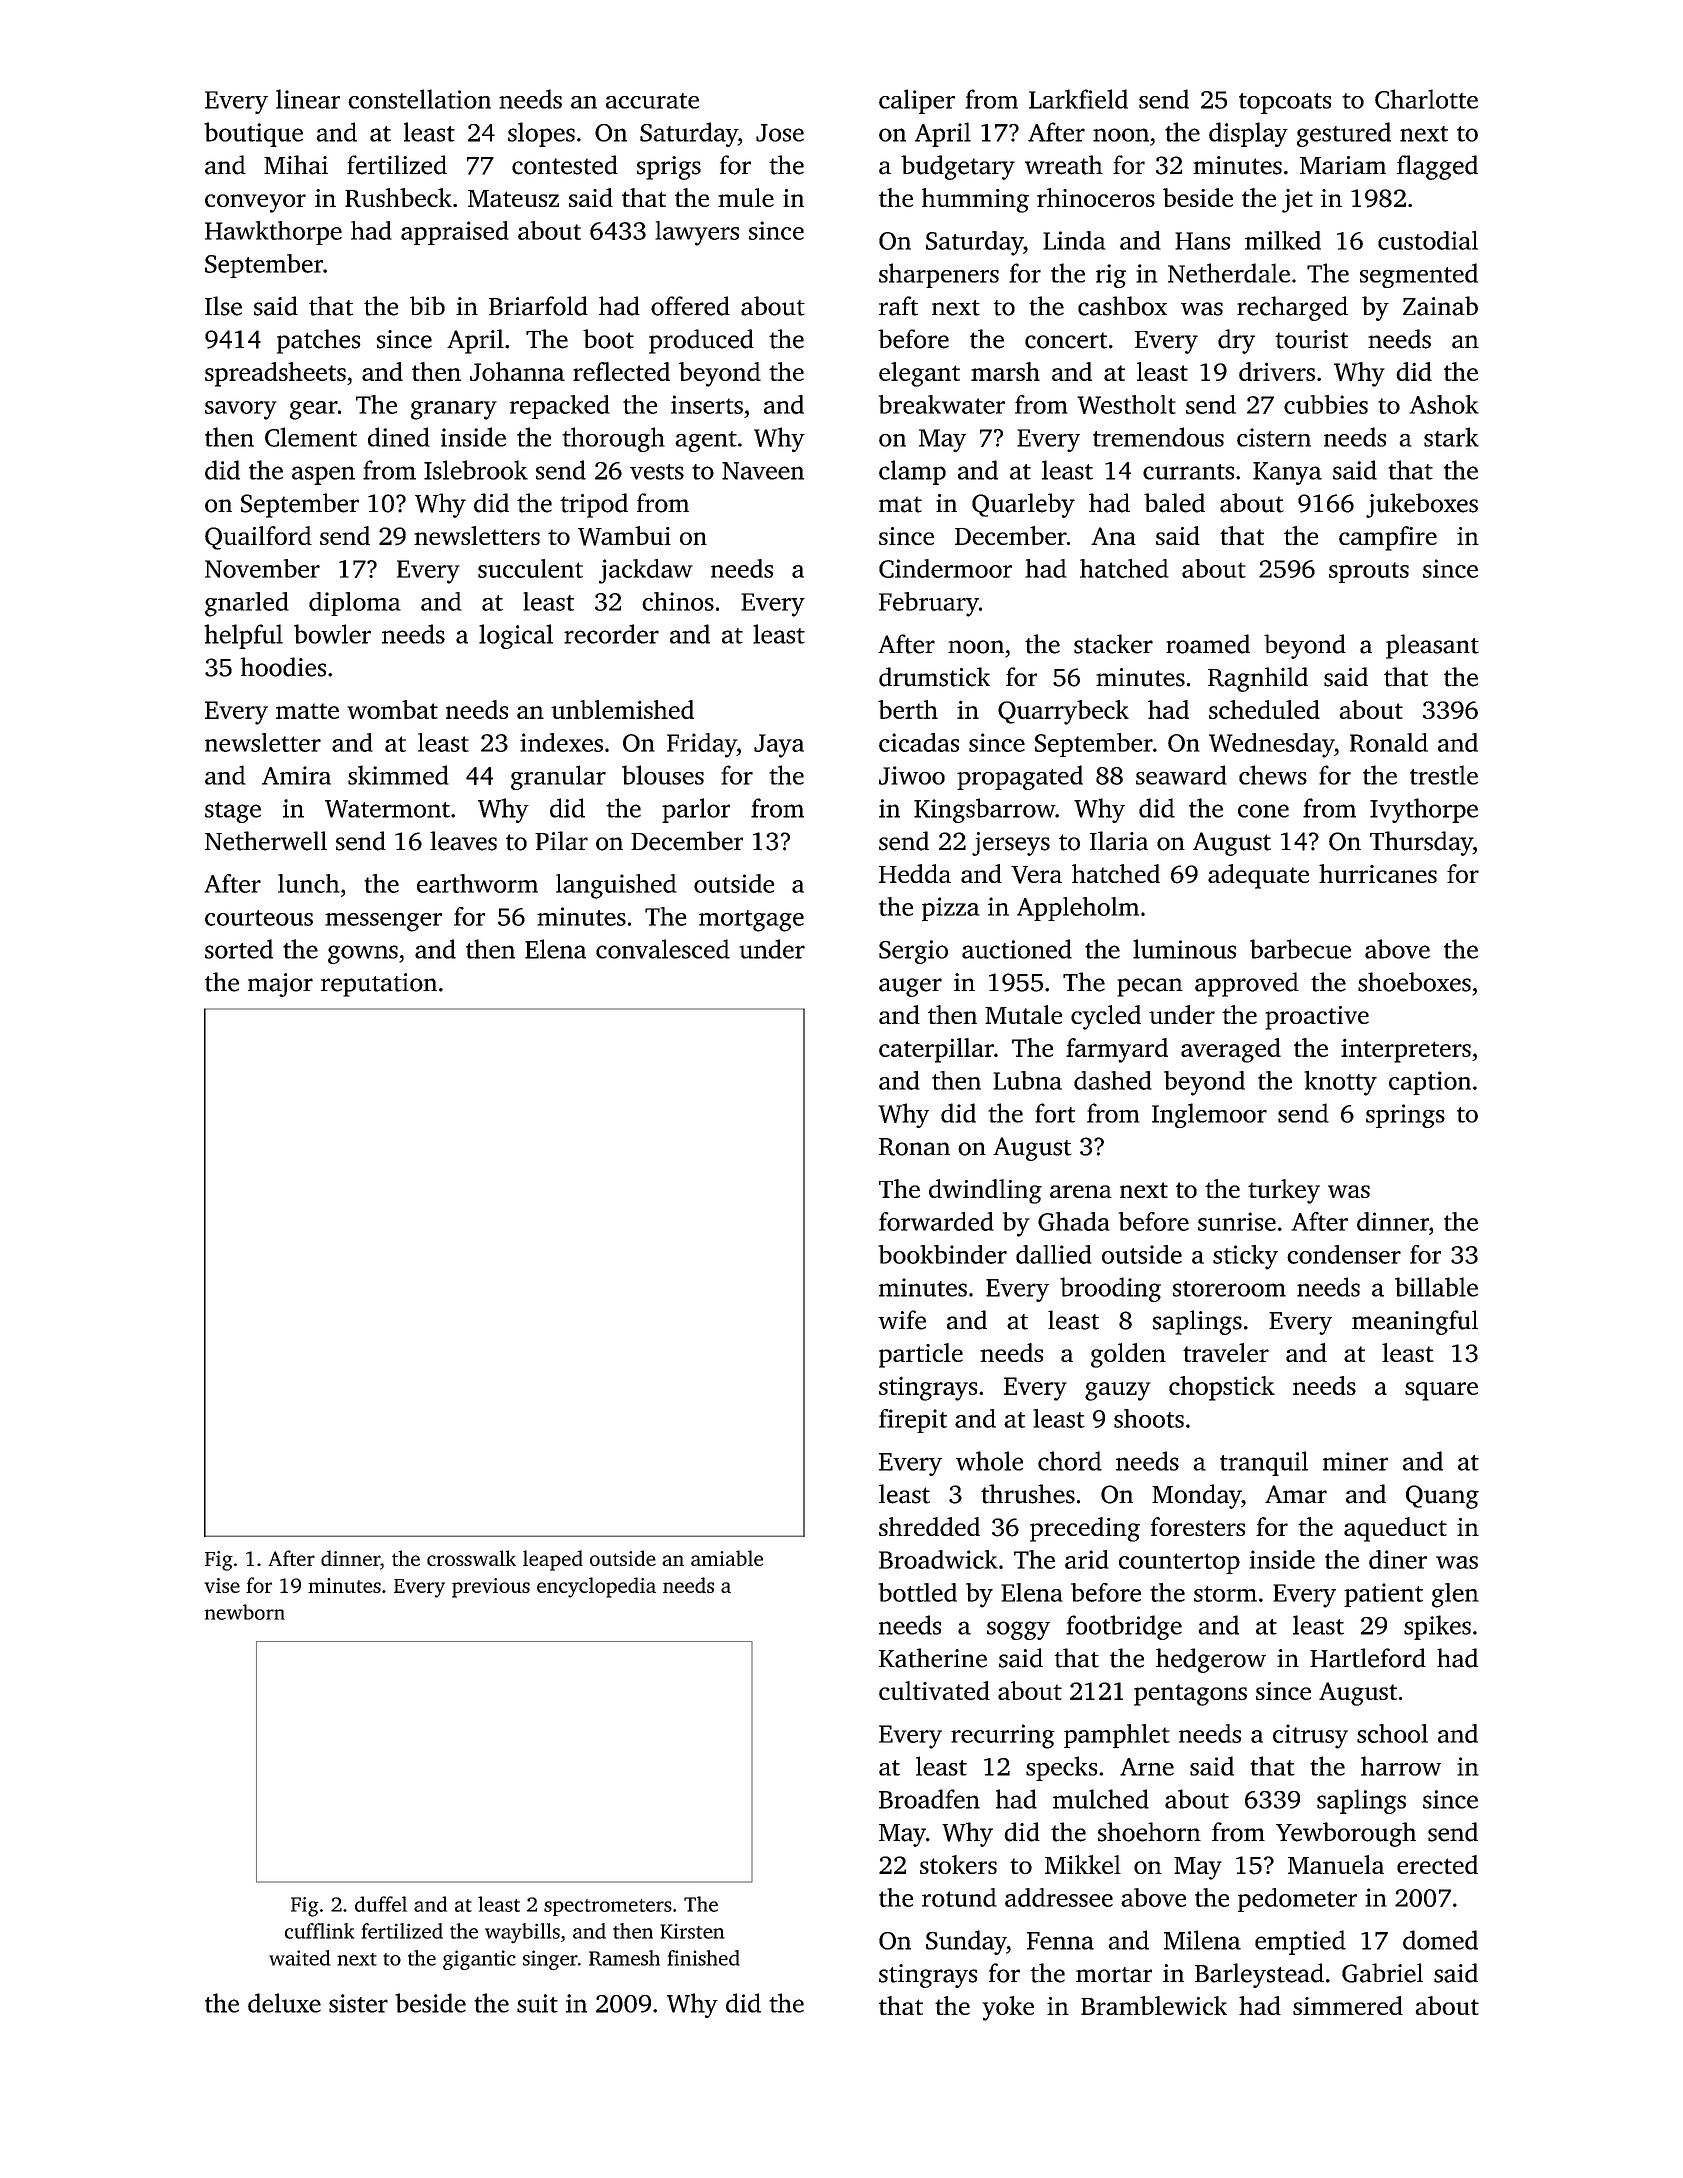  I want to click on yoke, so click(1008, 2008).
